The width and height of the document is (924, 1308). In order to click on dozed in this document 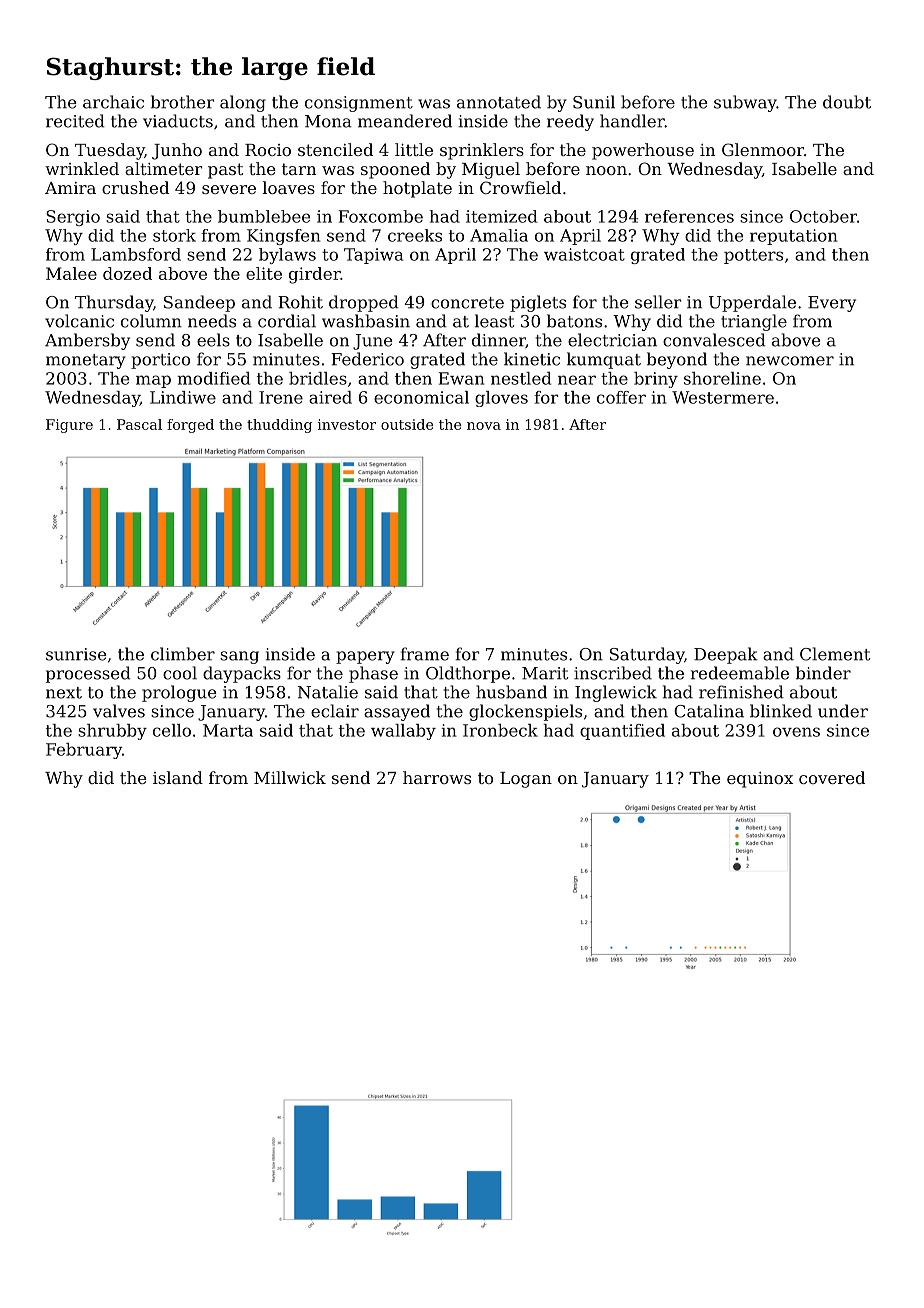, I will do `click(127, 273)`.
